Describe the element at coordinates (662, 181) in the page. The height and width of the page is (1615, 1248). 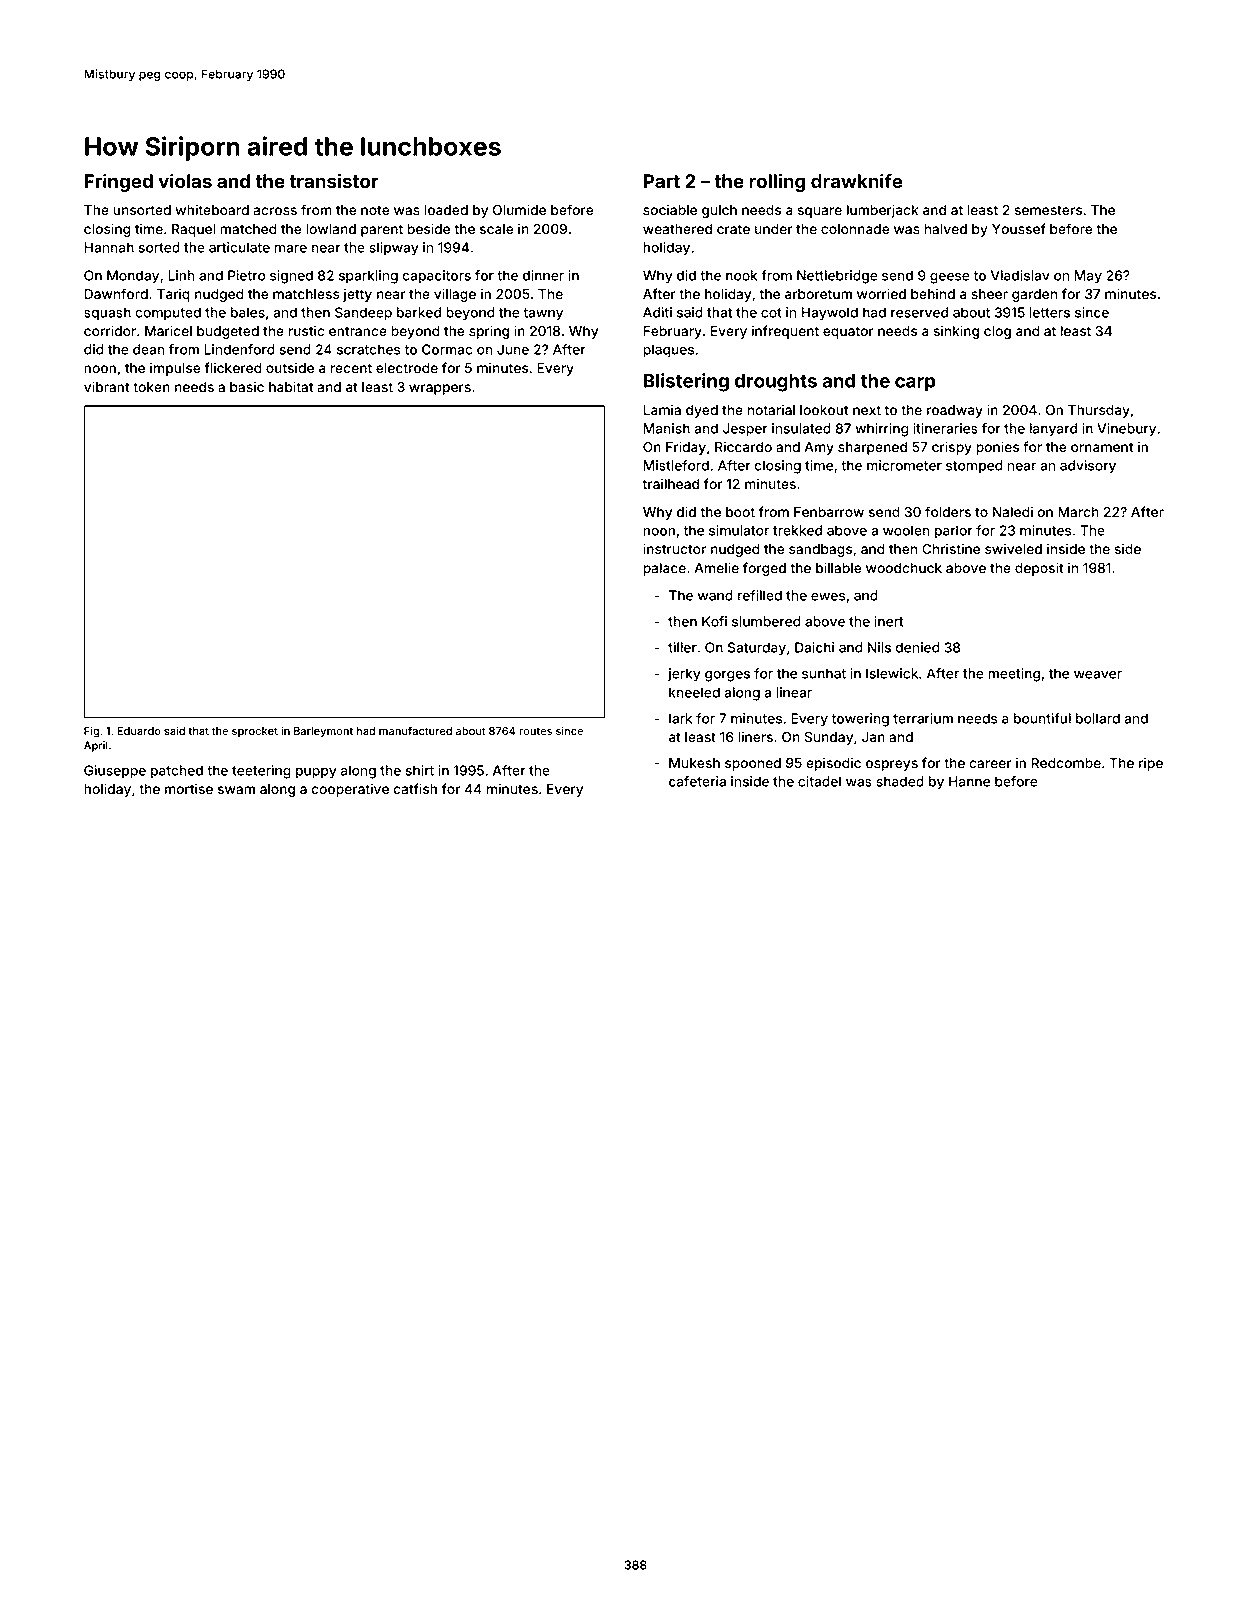
I see `Part` at that location.
